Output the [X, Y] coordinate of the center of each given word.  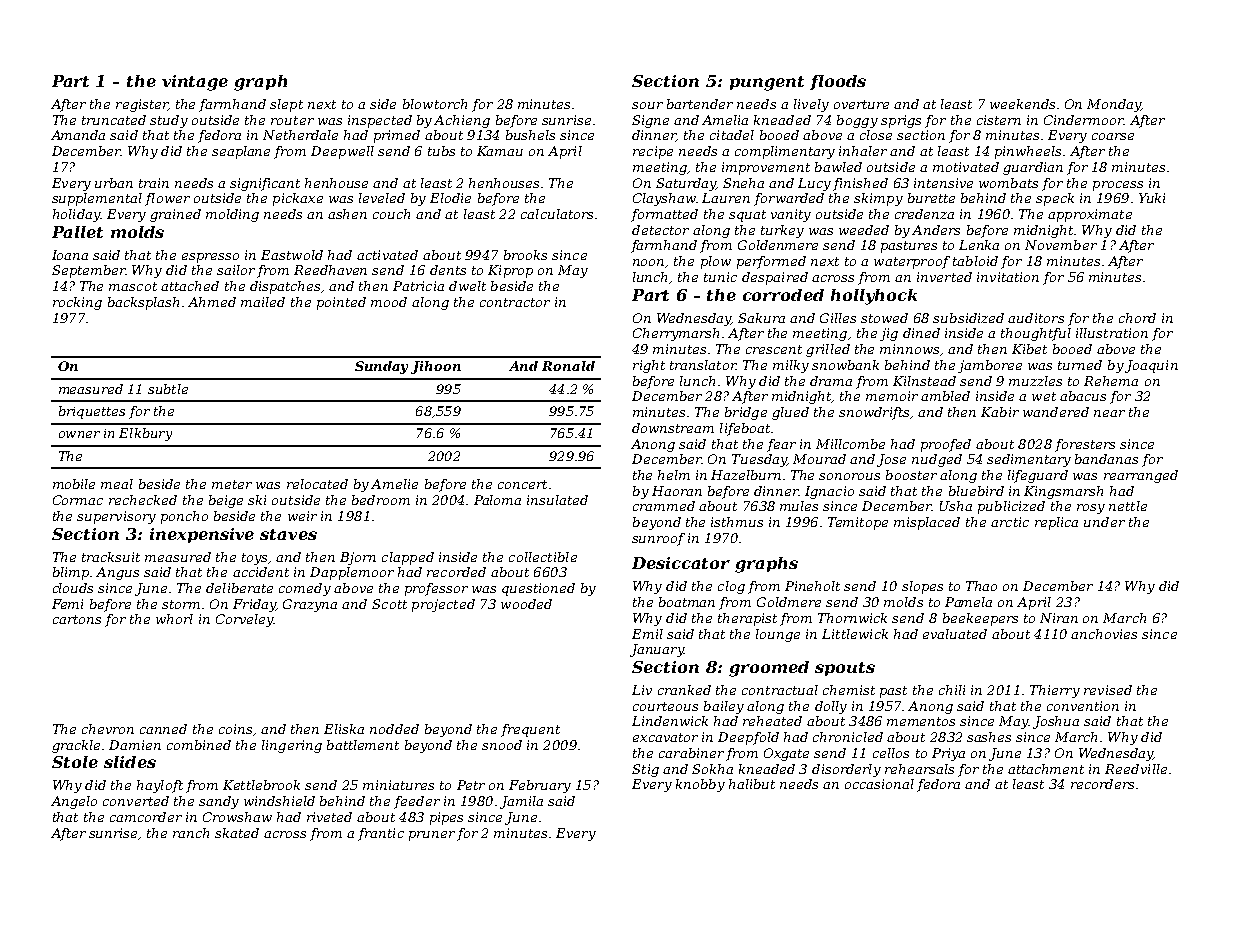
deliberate [239, 588]
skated [237, 833]
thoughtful [1036, 334]
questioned [538, 589]
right [649, 366]
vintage [195, 83]
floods [838, 82]
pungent [767, 83]
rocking [77, 303]
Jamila [521, 802]
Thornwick [852, 618]
